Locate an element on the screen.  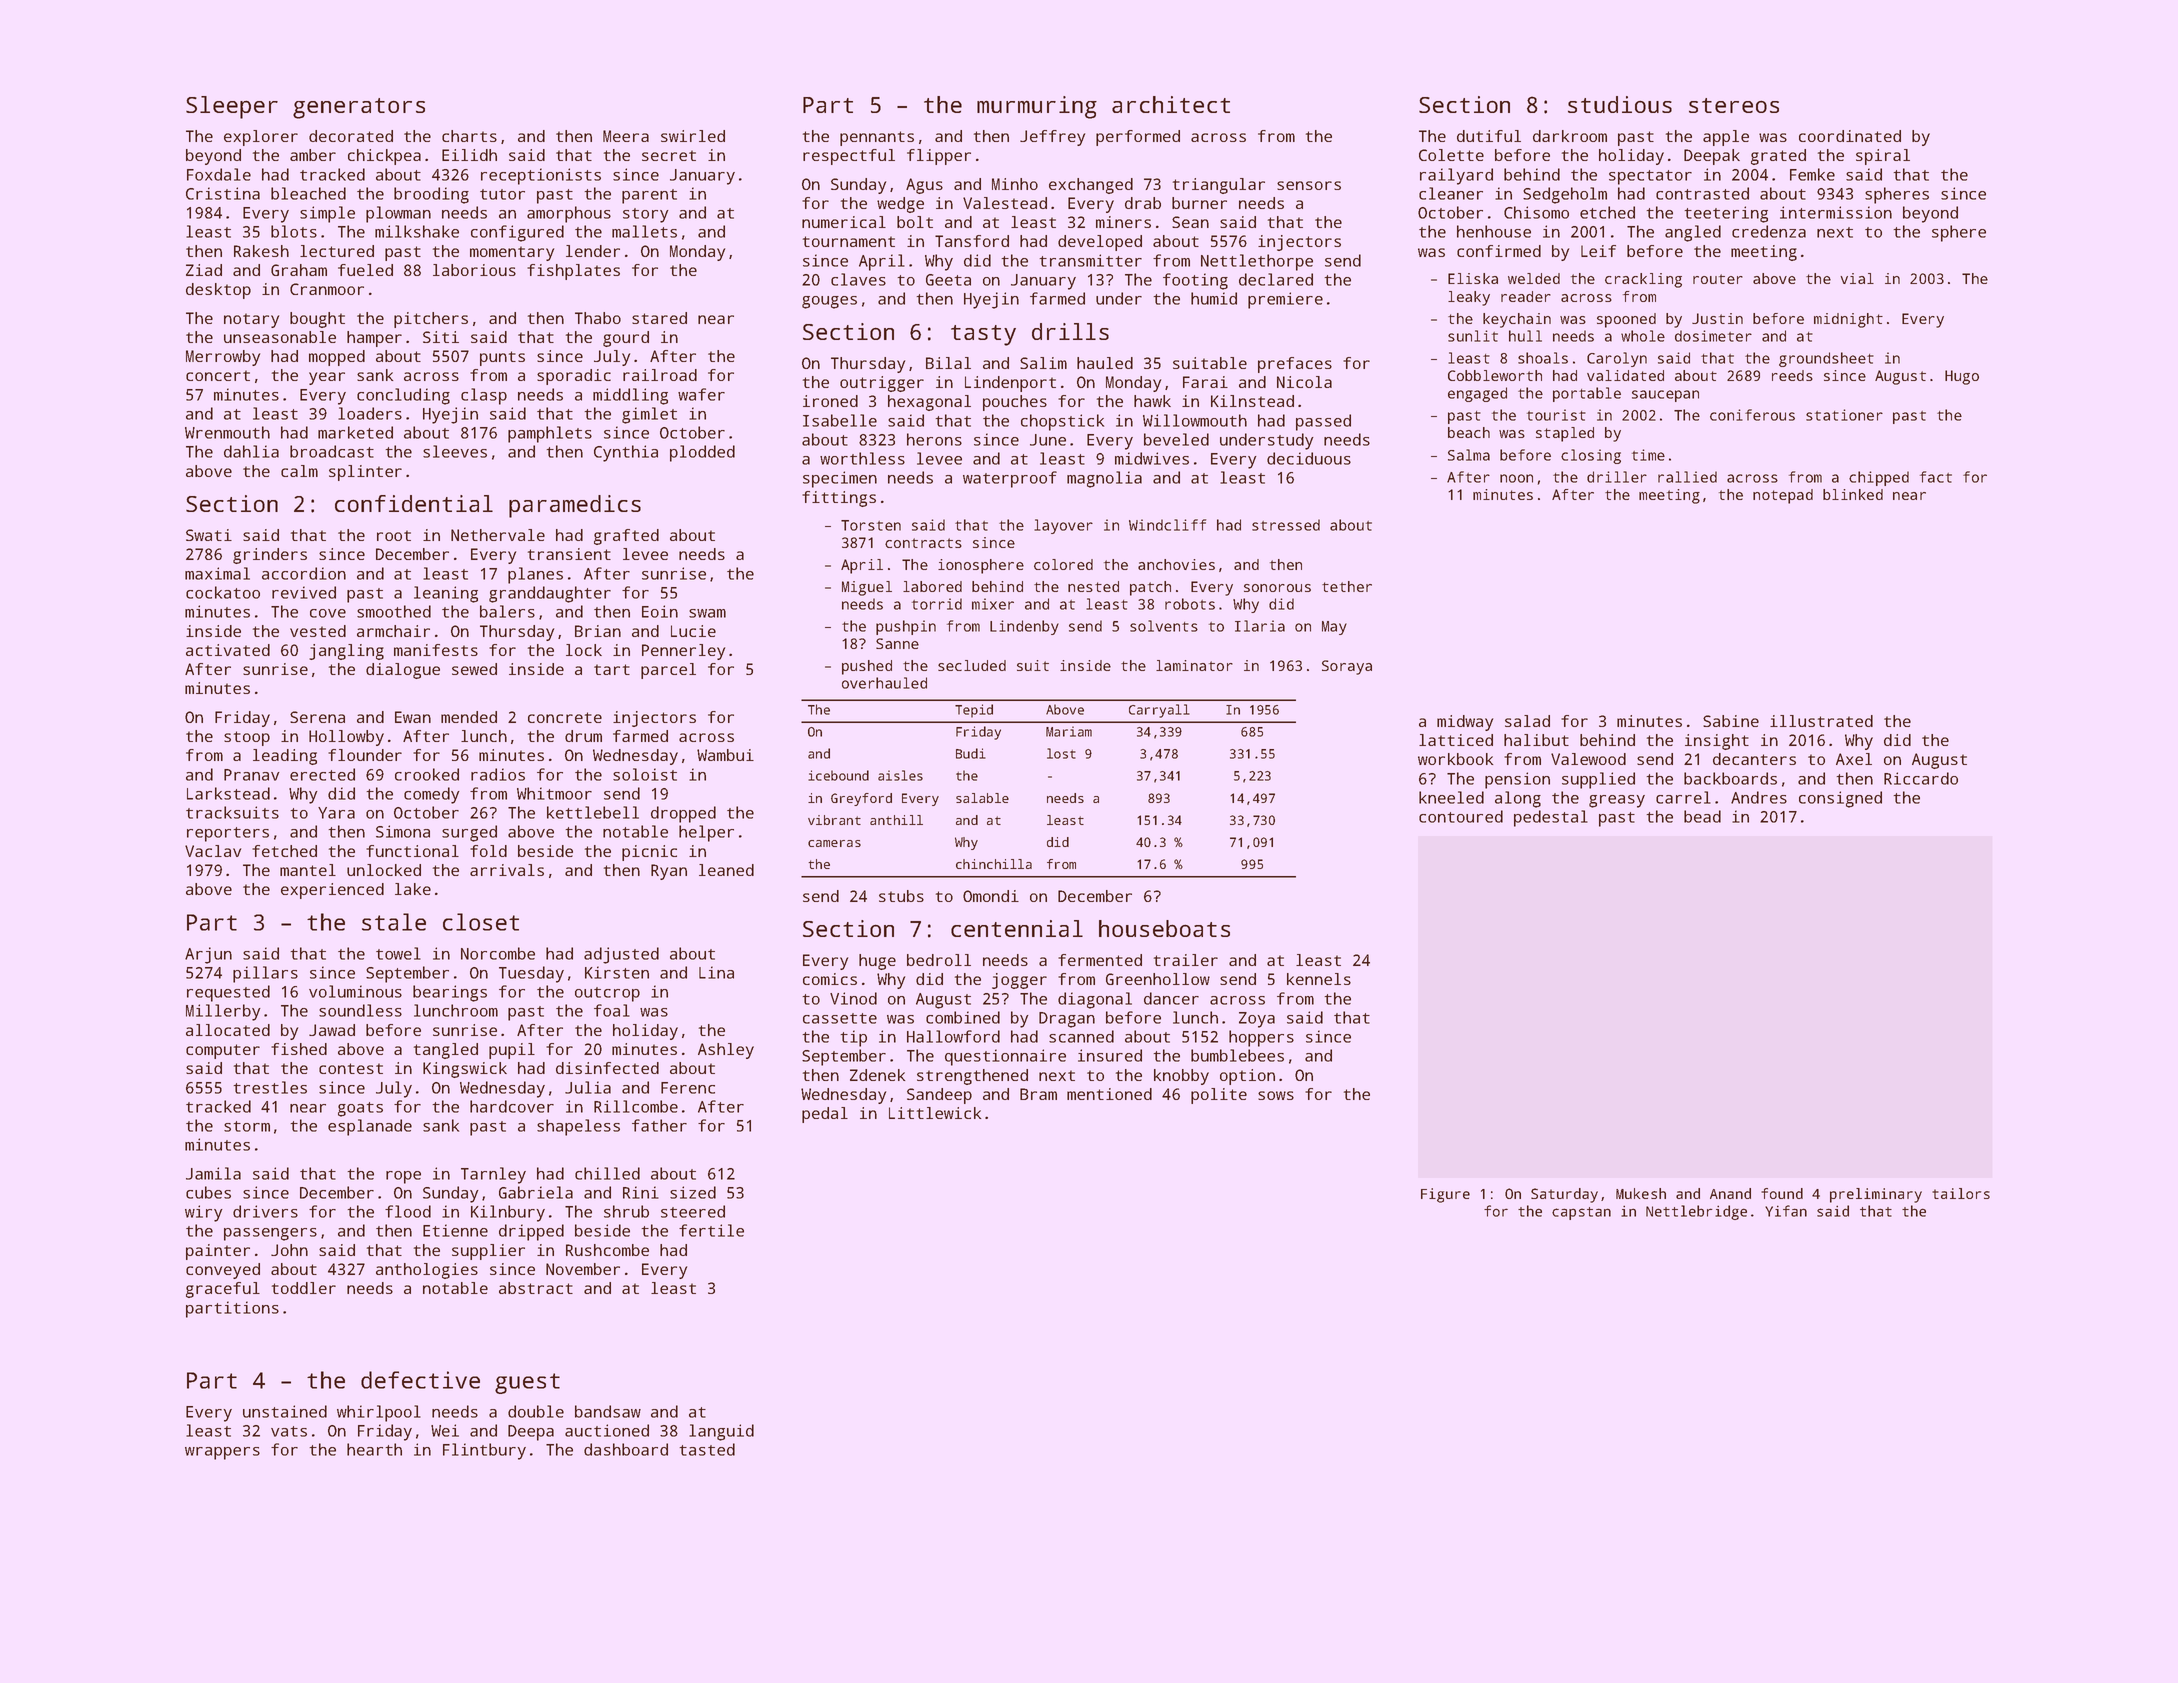
bleached is located at coordinates (308, 193).
